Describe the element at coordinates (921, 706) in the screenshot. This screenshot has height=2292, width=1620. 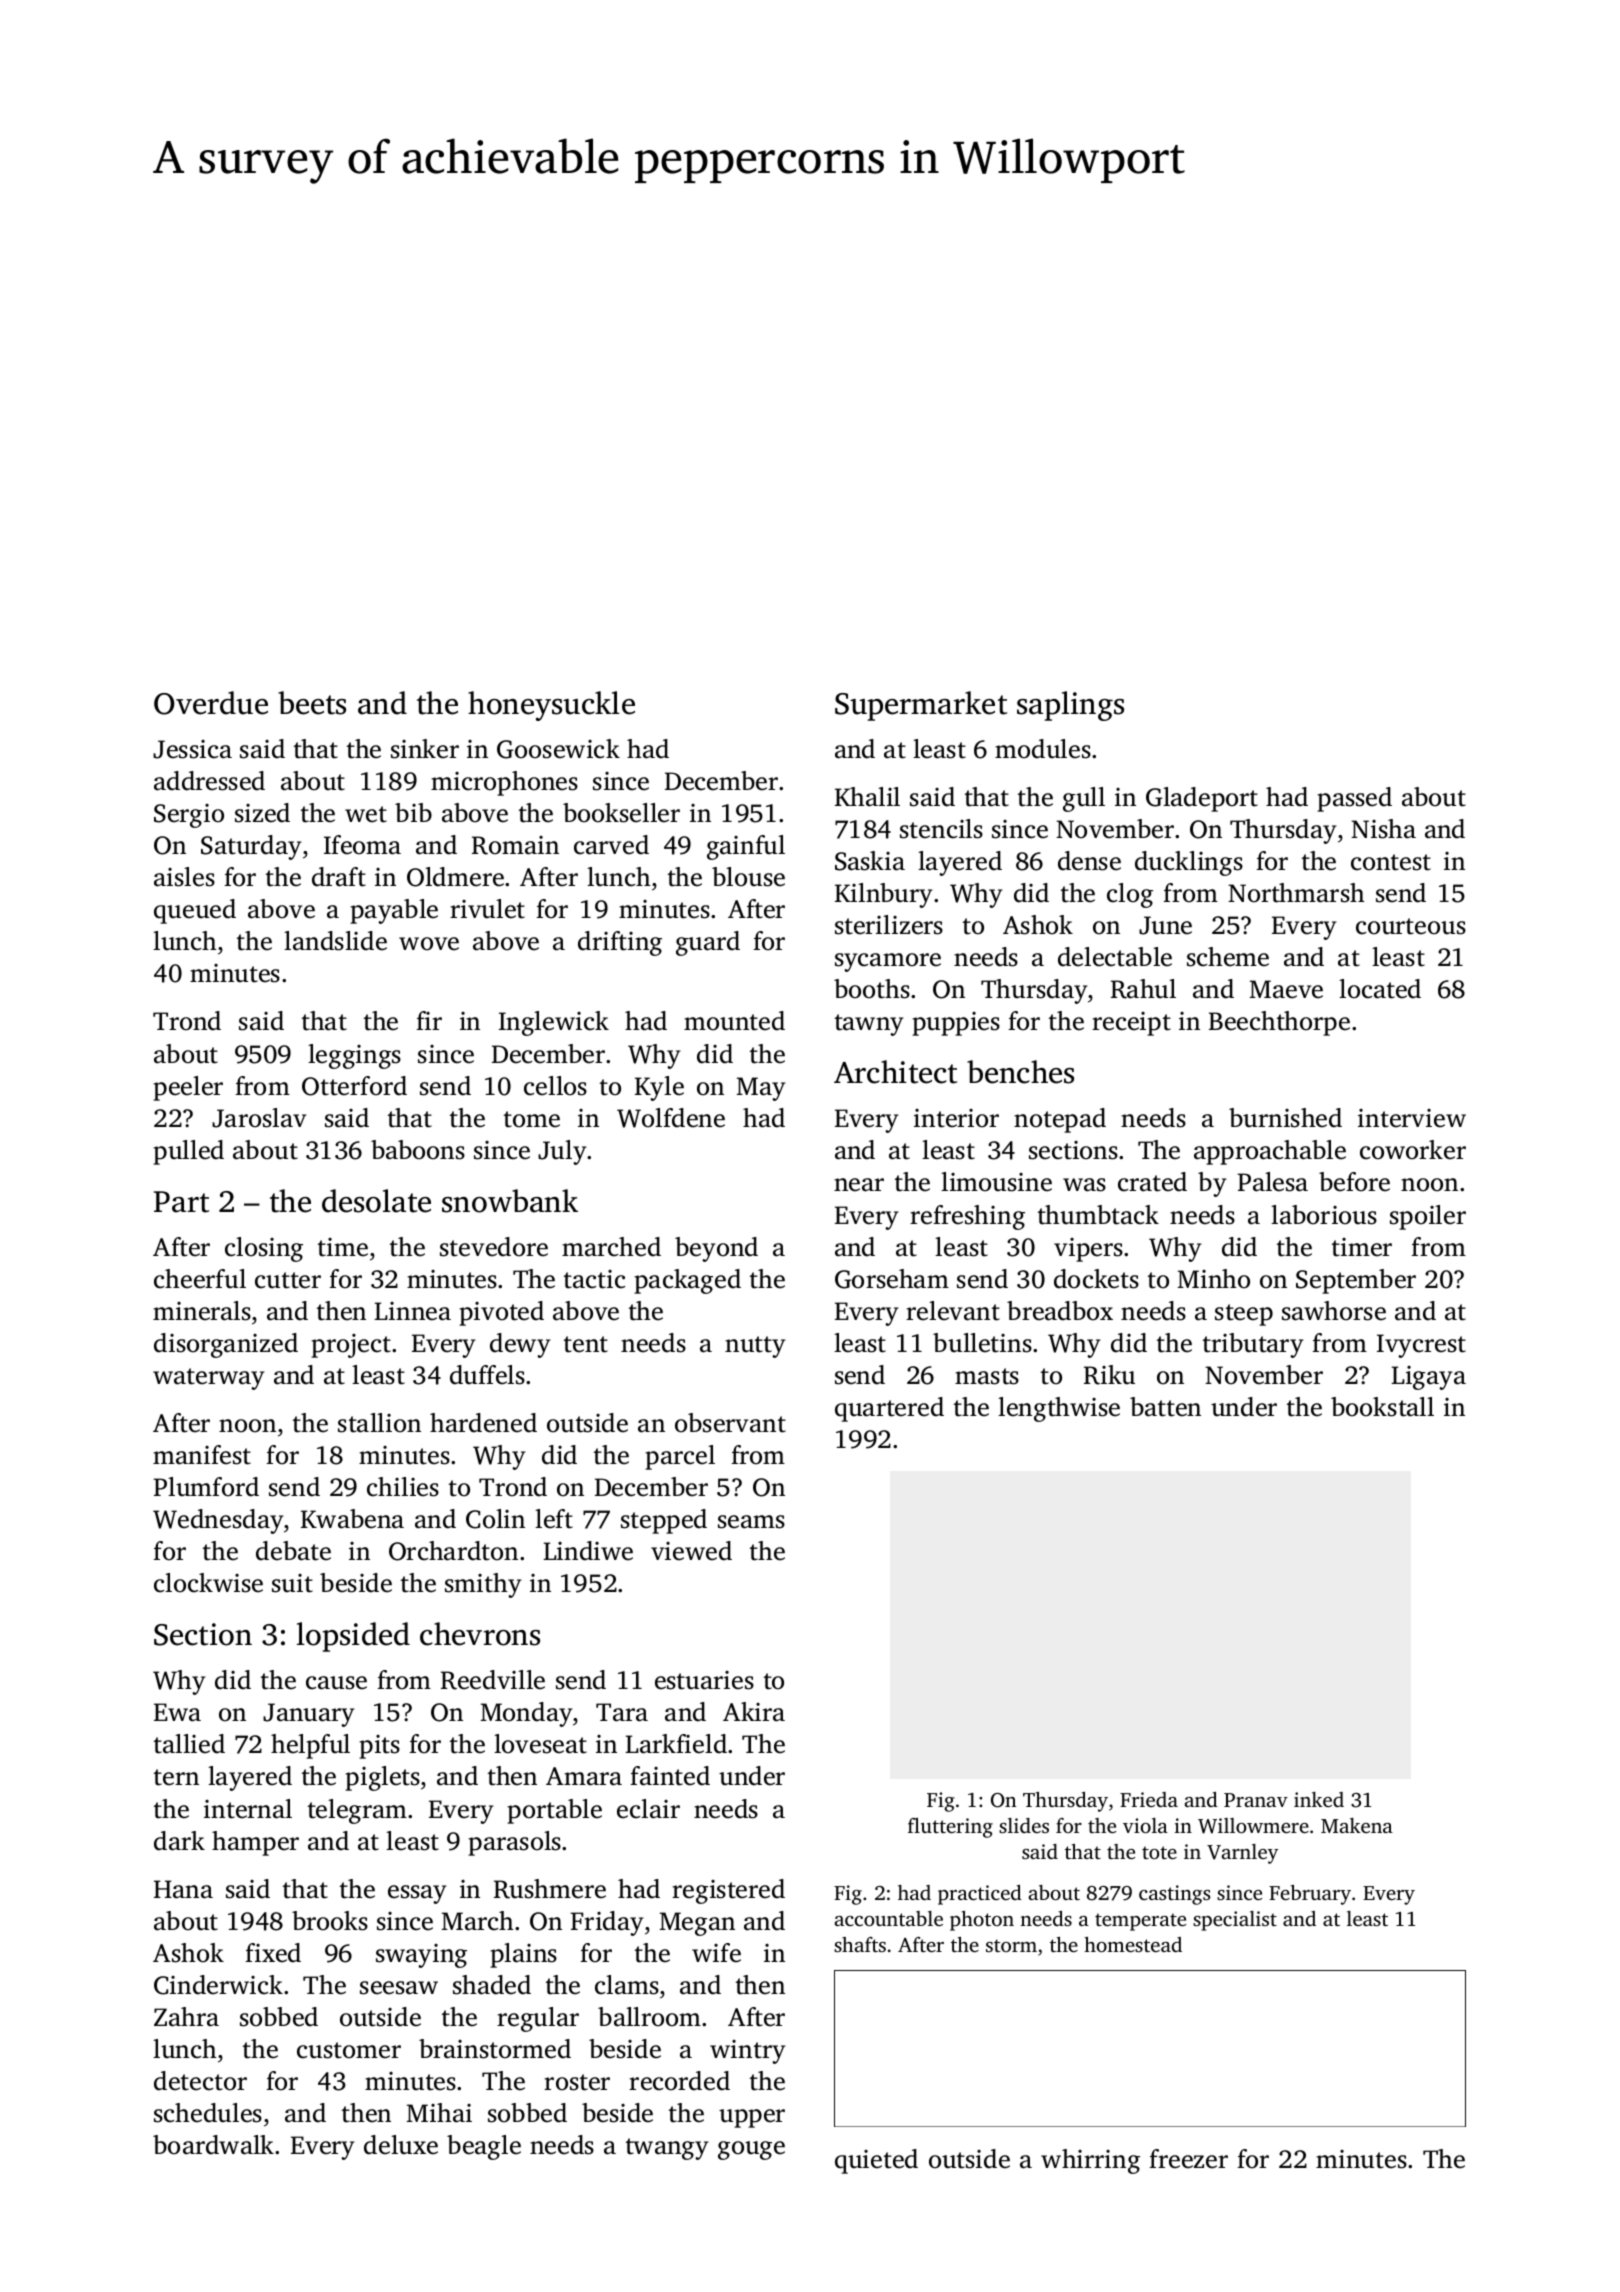
I see `Supermarket` at that location.
